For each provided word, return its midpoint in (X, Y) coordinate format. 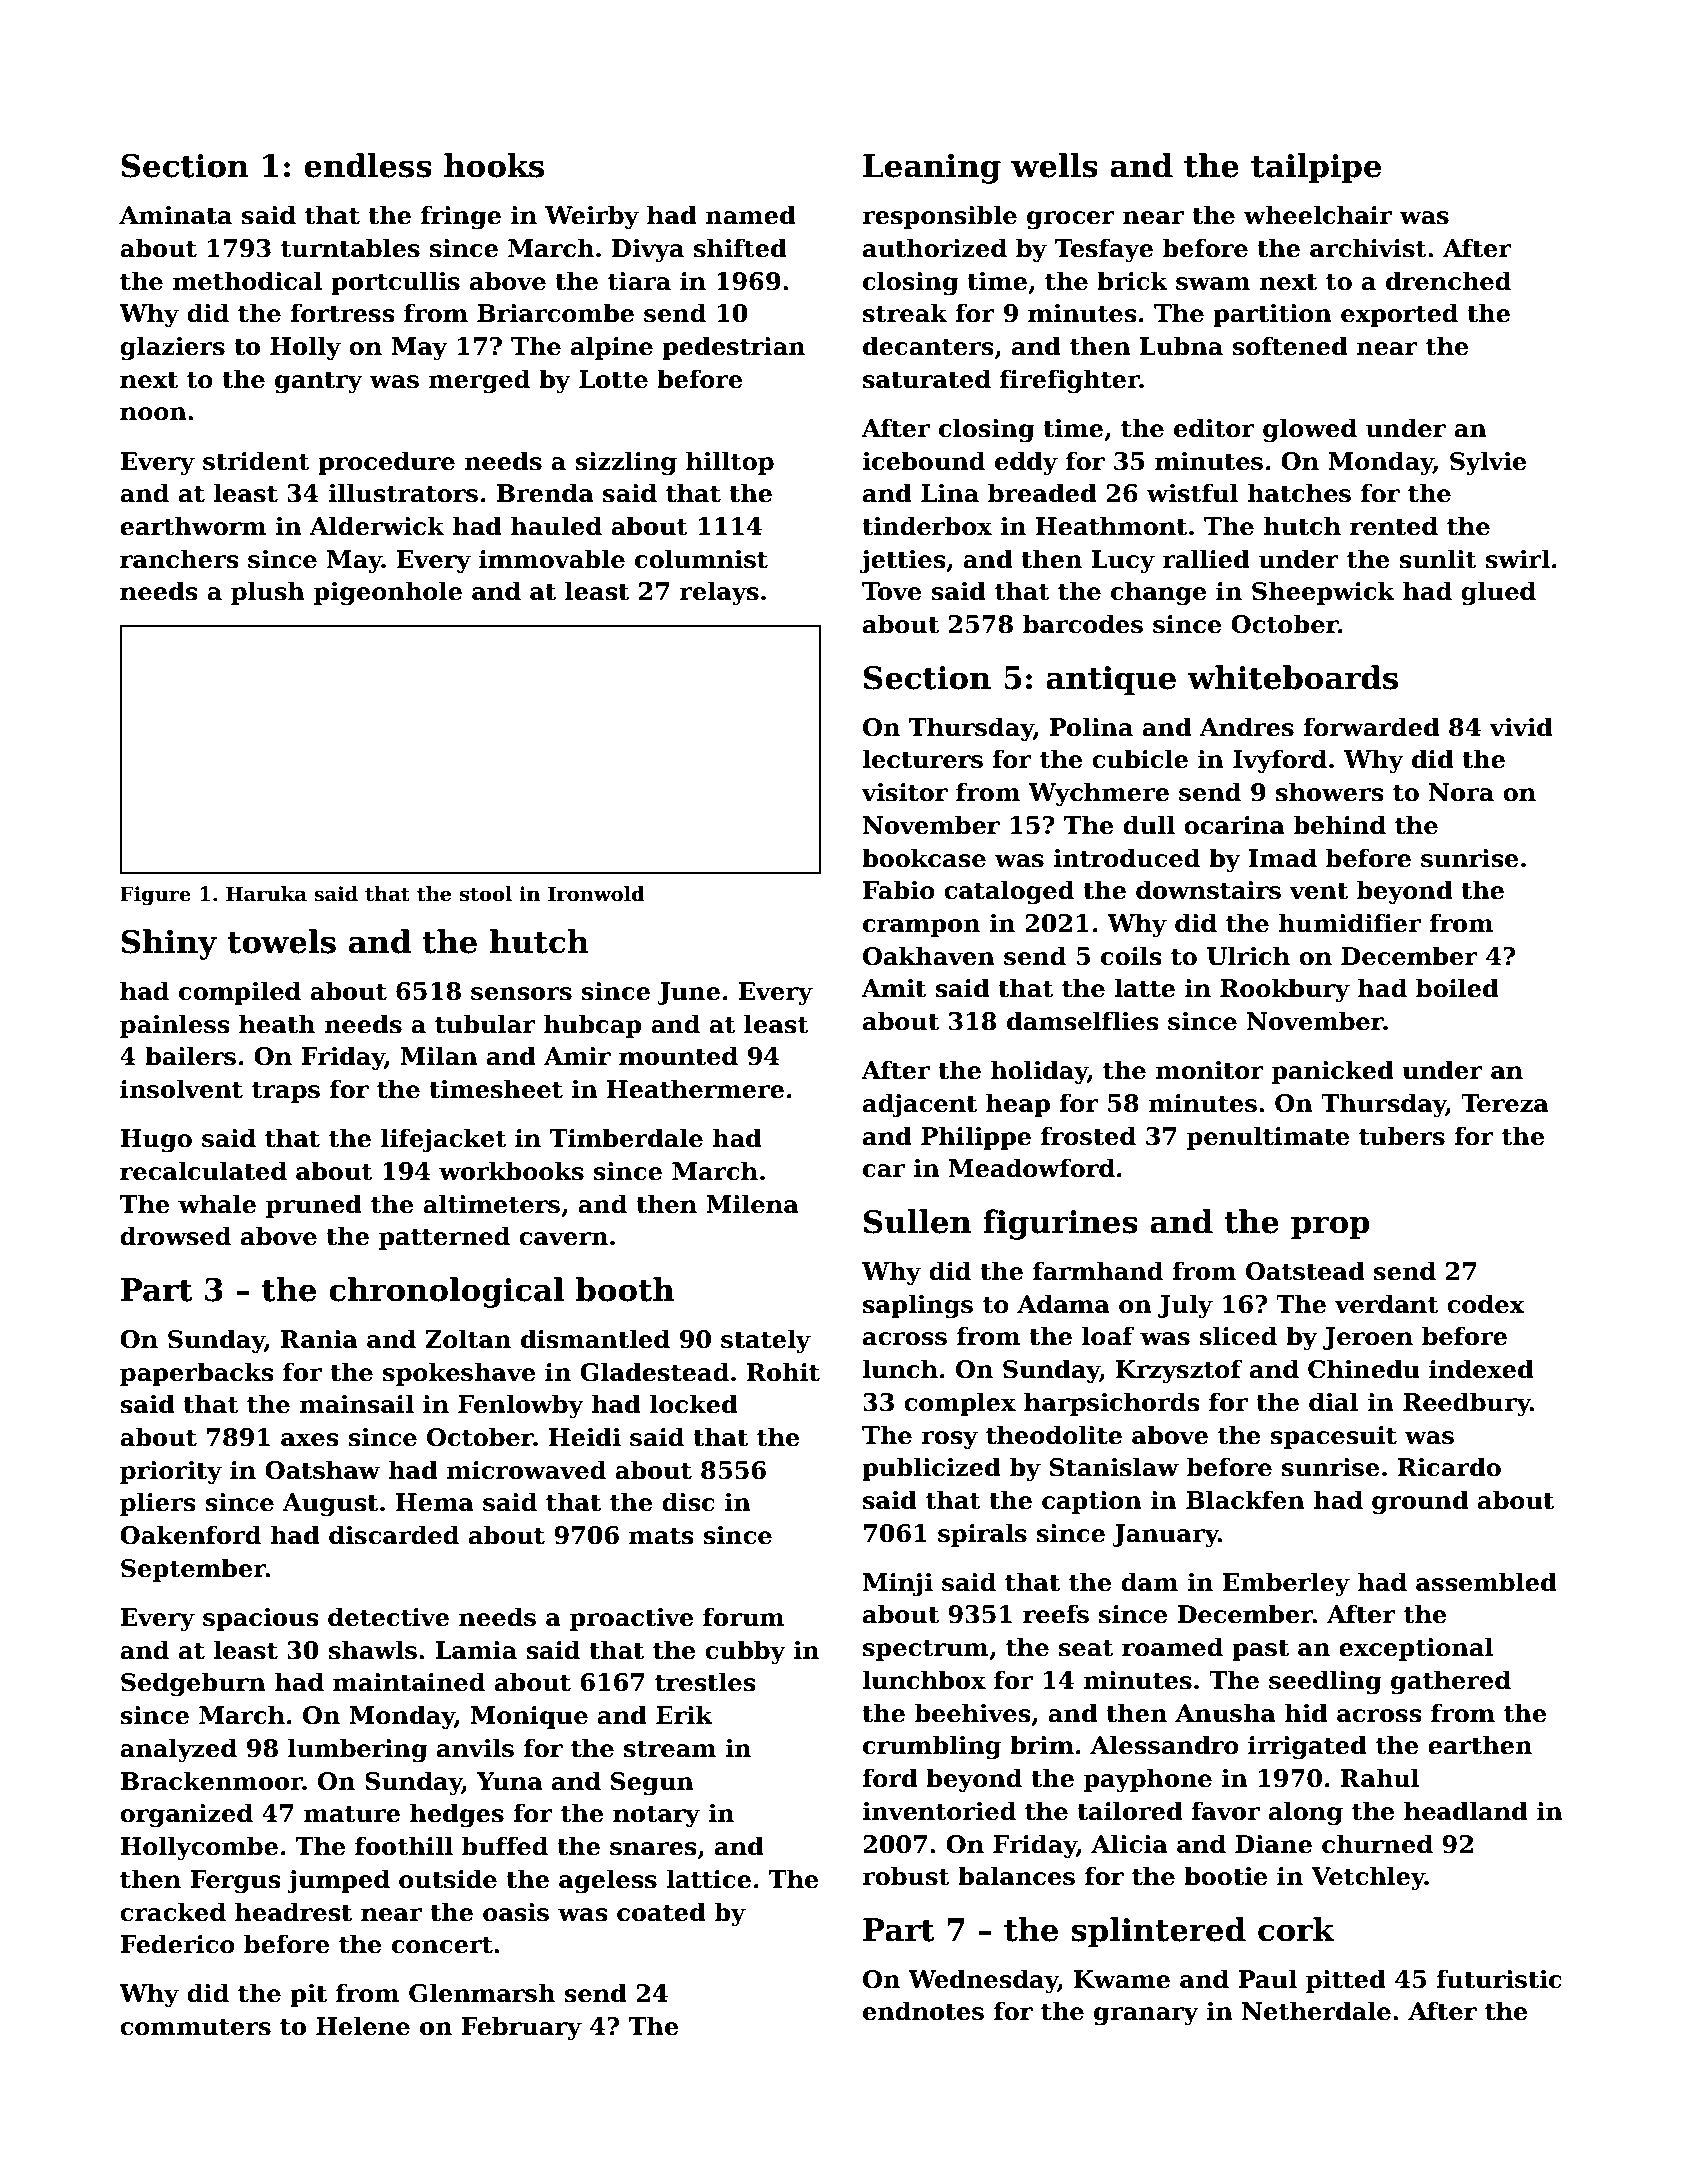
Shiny (169, 944)
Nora (1461, 792)
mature (352, 1814)
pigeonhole (388, 593)
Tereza (1505, 1103)
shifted (740, 248)
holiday (1039, 1072)
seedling (1325, 1682)
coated (661, 1912)
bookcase (924, 858)
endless (368, 165)
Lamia (476, 1650)
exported (1399, 315)
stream (670, 1749)
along (1306, 1813)
